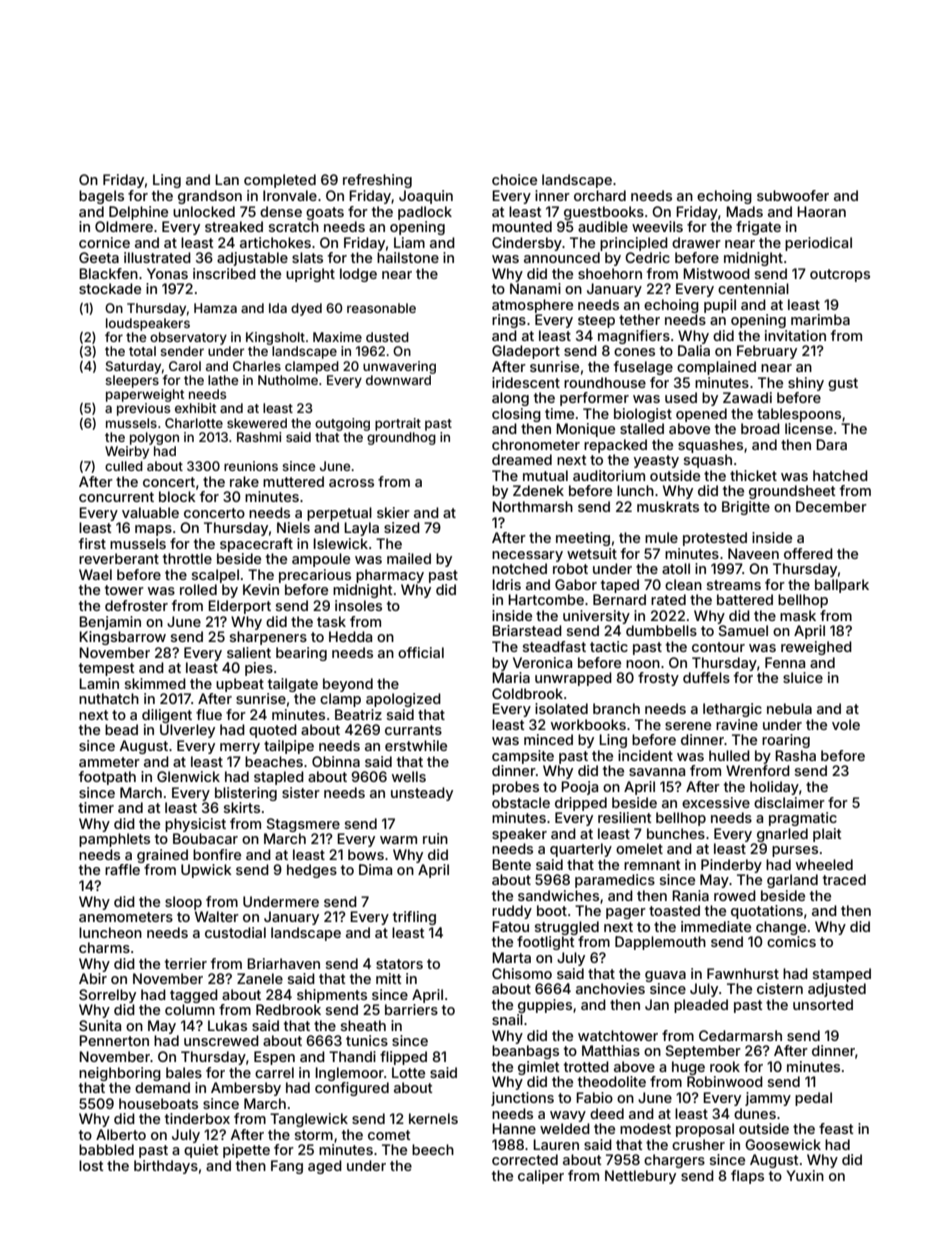  I want to click on Fang, so click(287, 1167).
